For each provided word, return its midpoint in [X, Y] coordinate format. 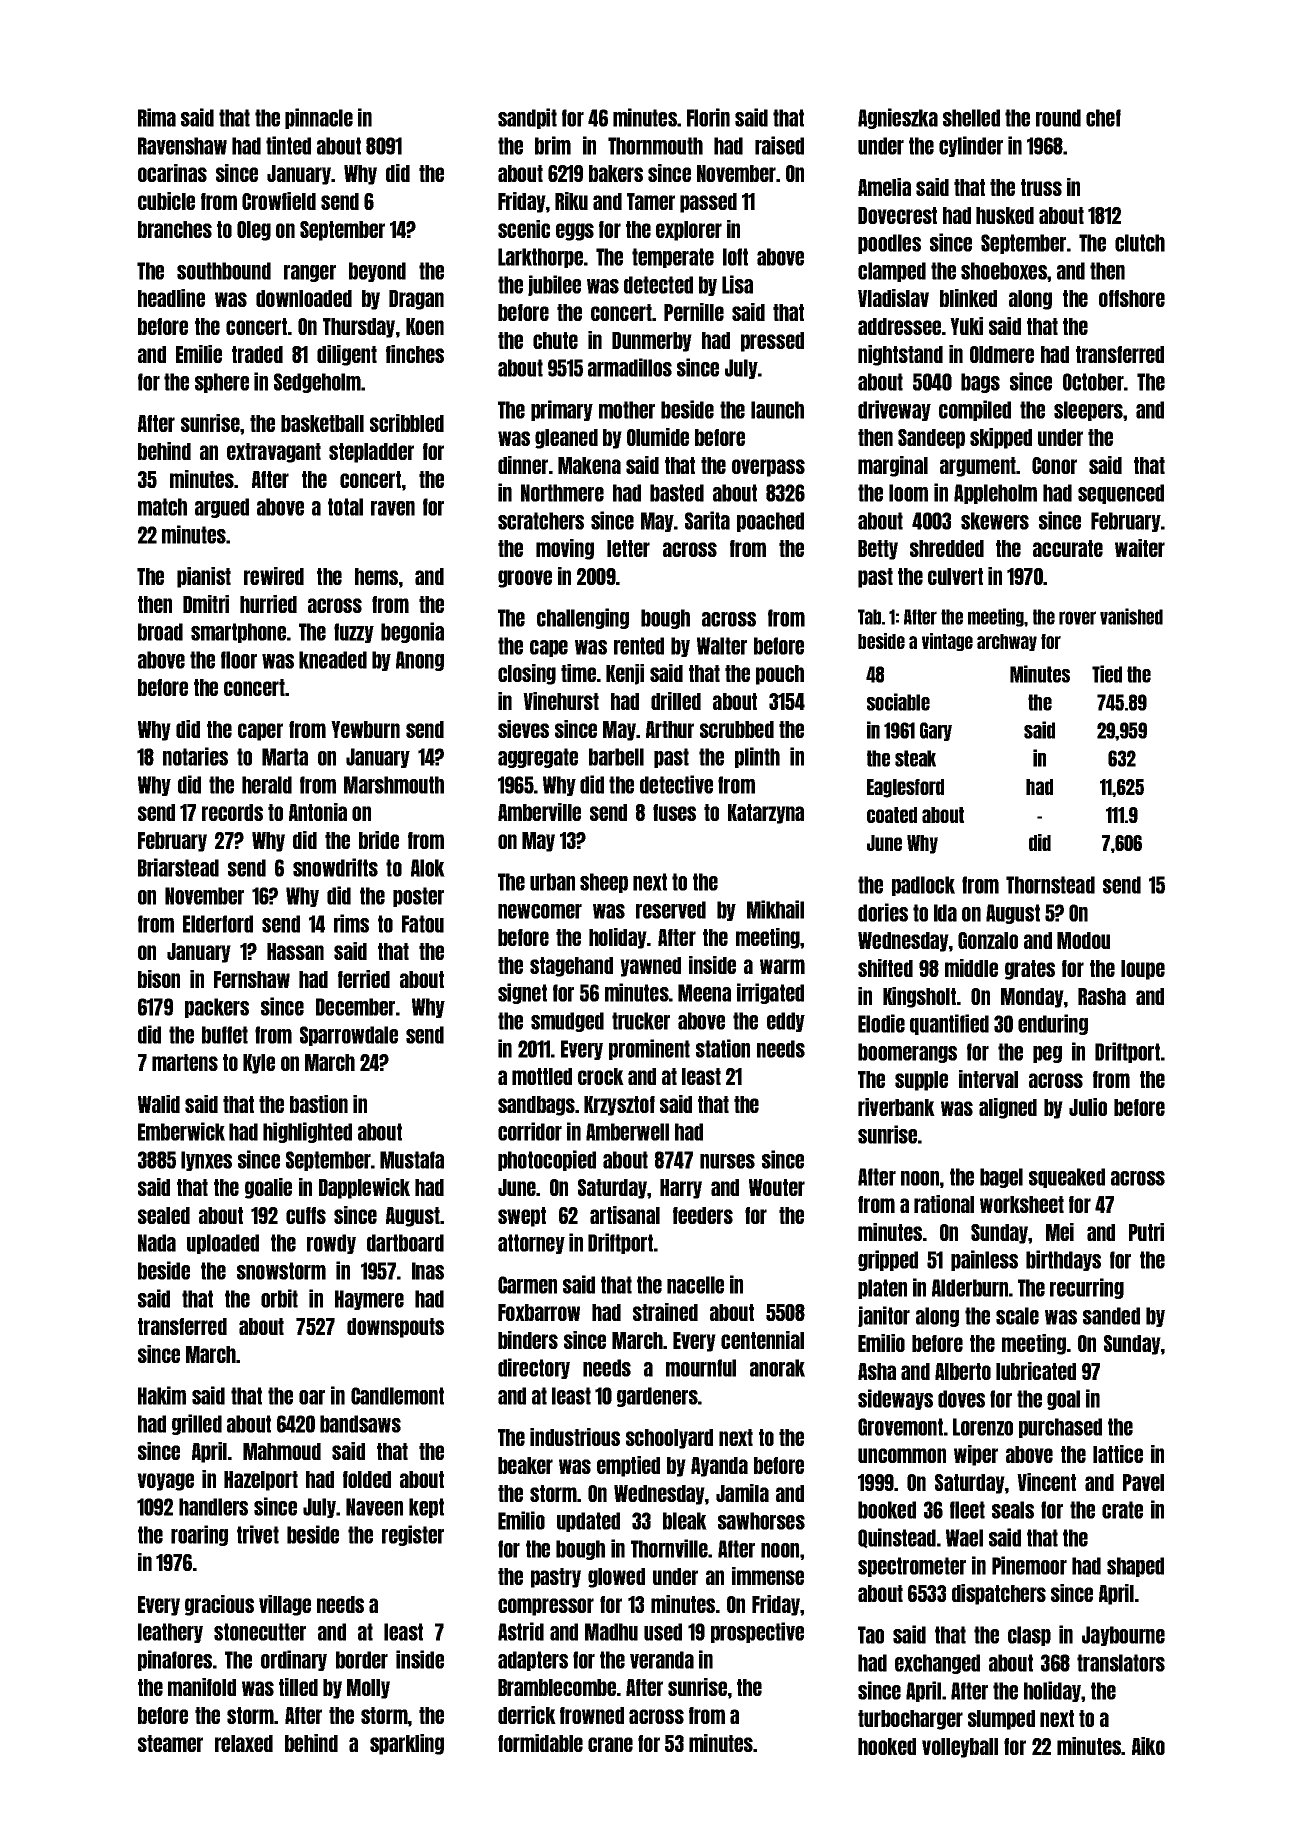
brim [553, 145]
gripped [888, 1260]
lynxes [206, 1161]
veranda [662, 1660]
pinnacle [319, 118]
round [1058, 118]
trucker [641, 1021]
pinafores [175, 1660]
